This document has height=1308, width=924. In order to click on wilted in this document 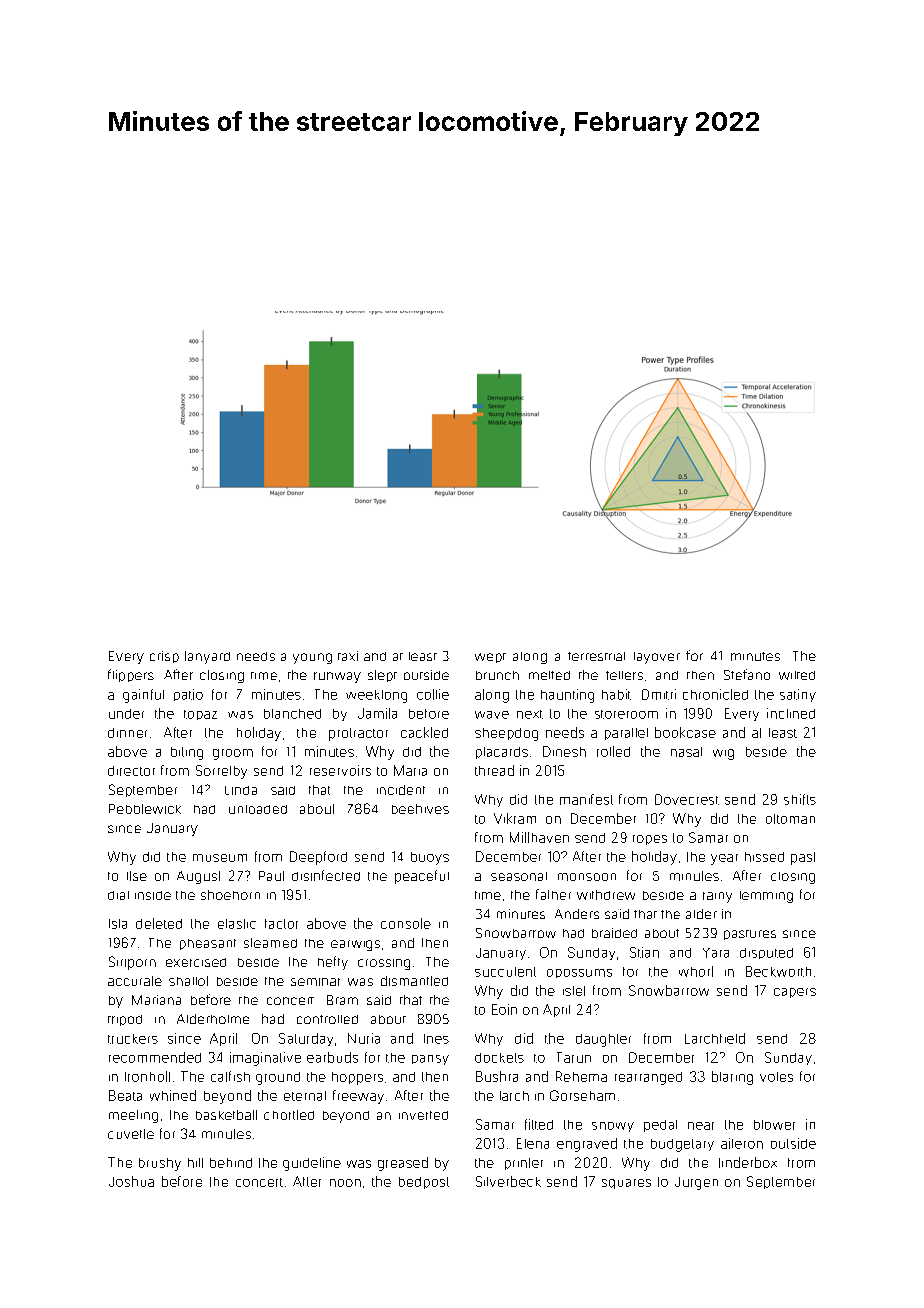, I will do `click(797, 675)`.
